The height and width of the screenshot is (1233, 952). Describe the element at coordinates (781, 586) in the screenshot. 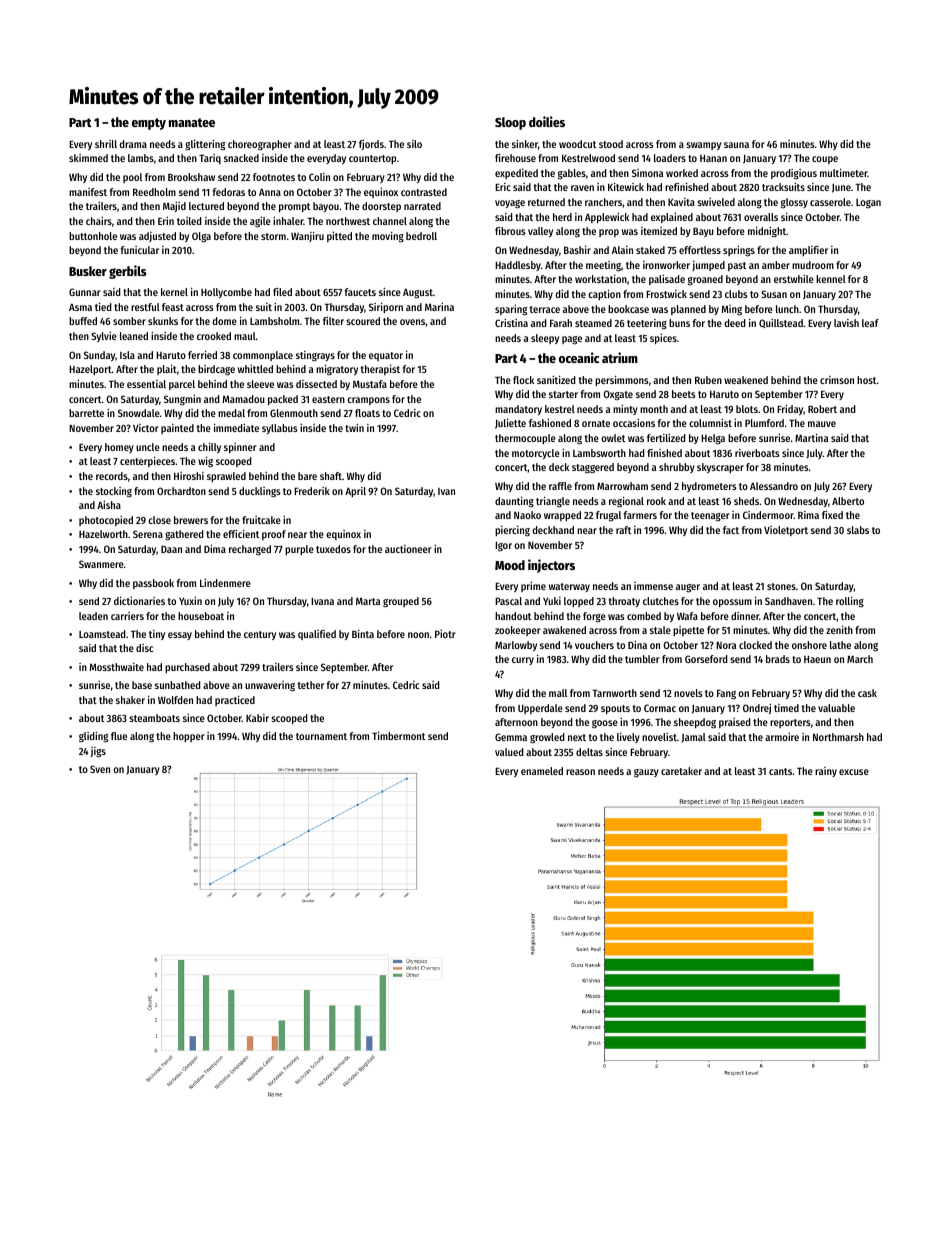

I see `stones` at that location.
